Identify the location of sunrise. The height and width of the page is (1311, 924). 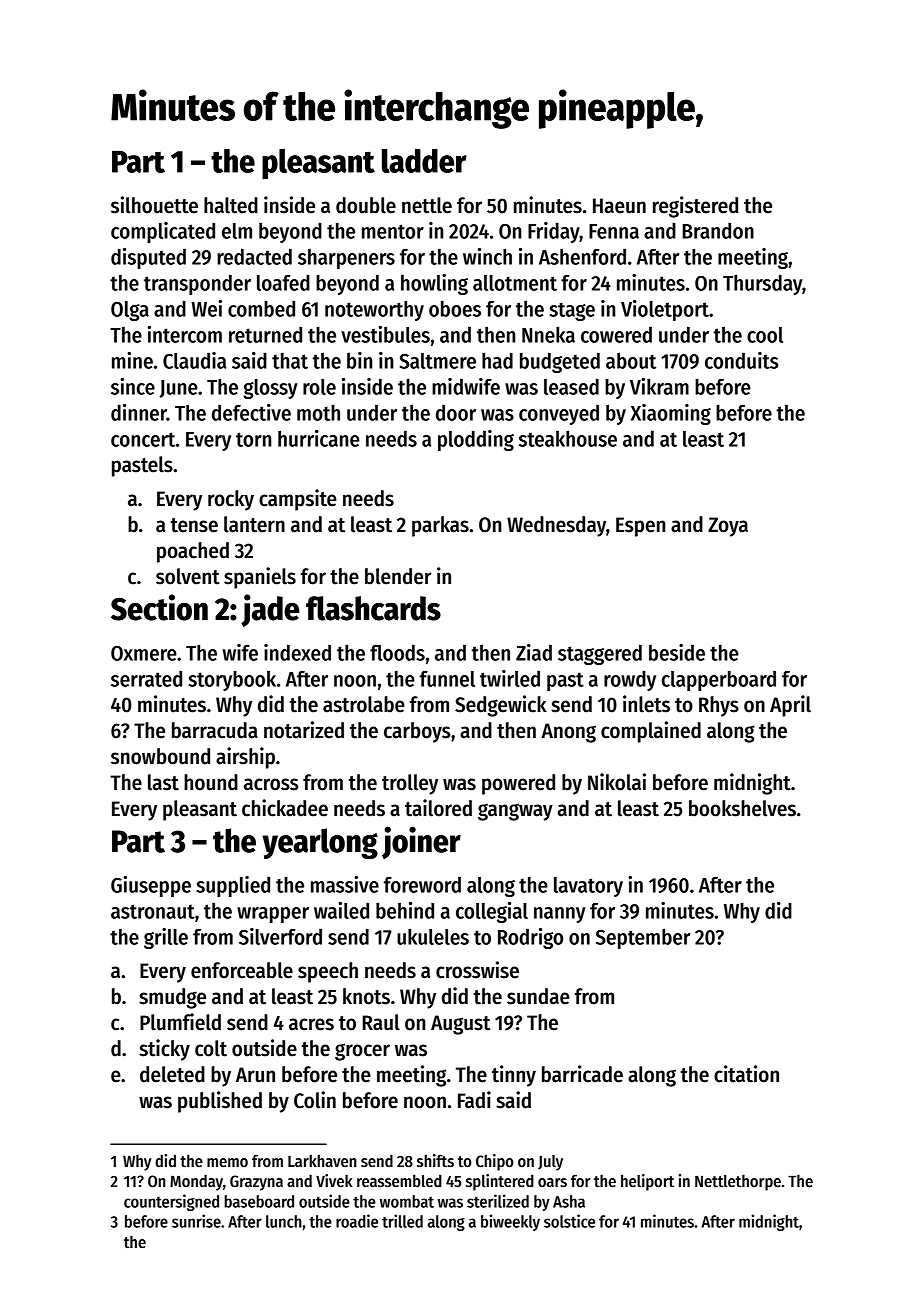
(196, 1221).
